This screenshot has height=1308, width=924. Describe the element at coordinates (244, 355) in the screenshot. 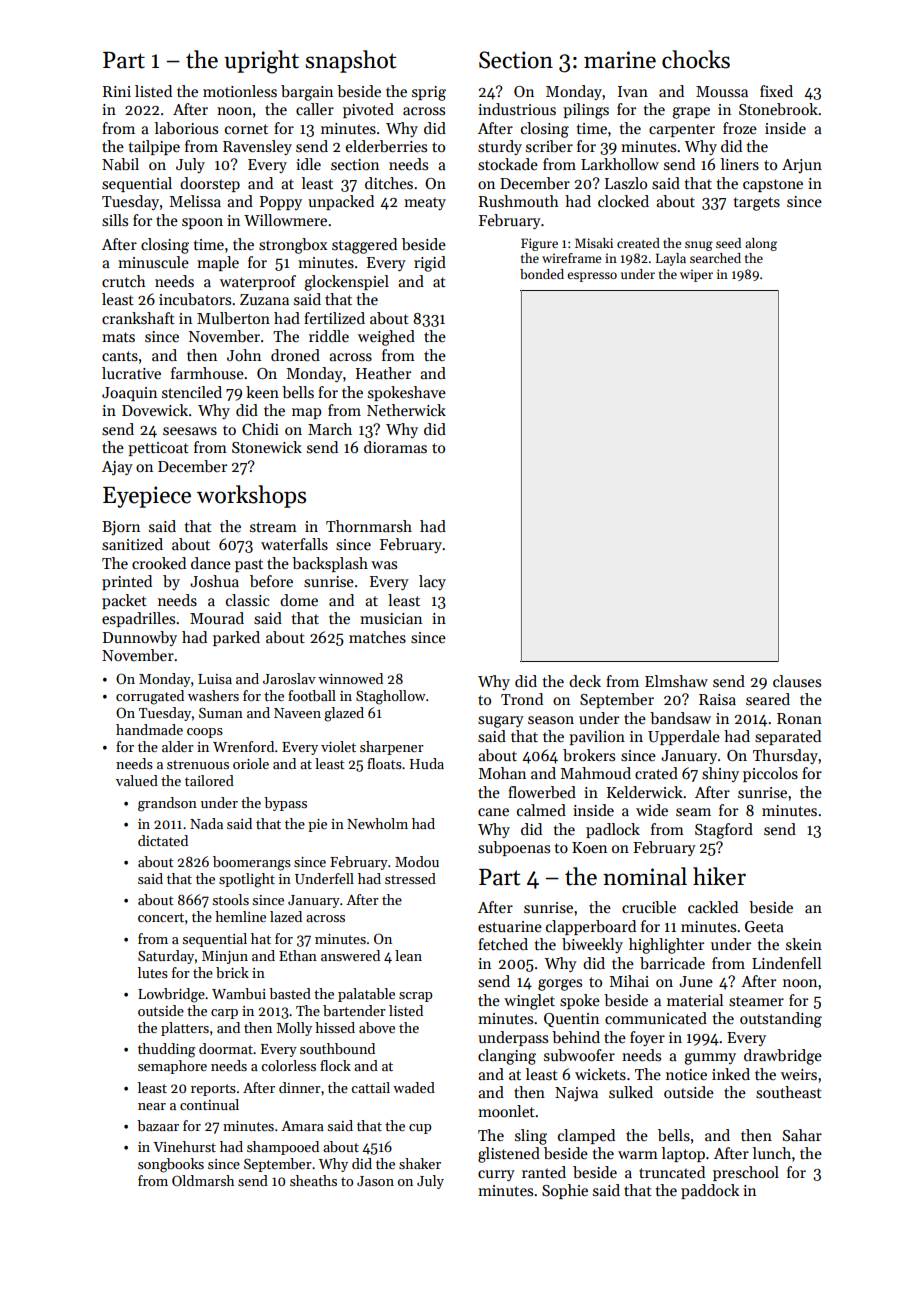

I see `John` at that location.
